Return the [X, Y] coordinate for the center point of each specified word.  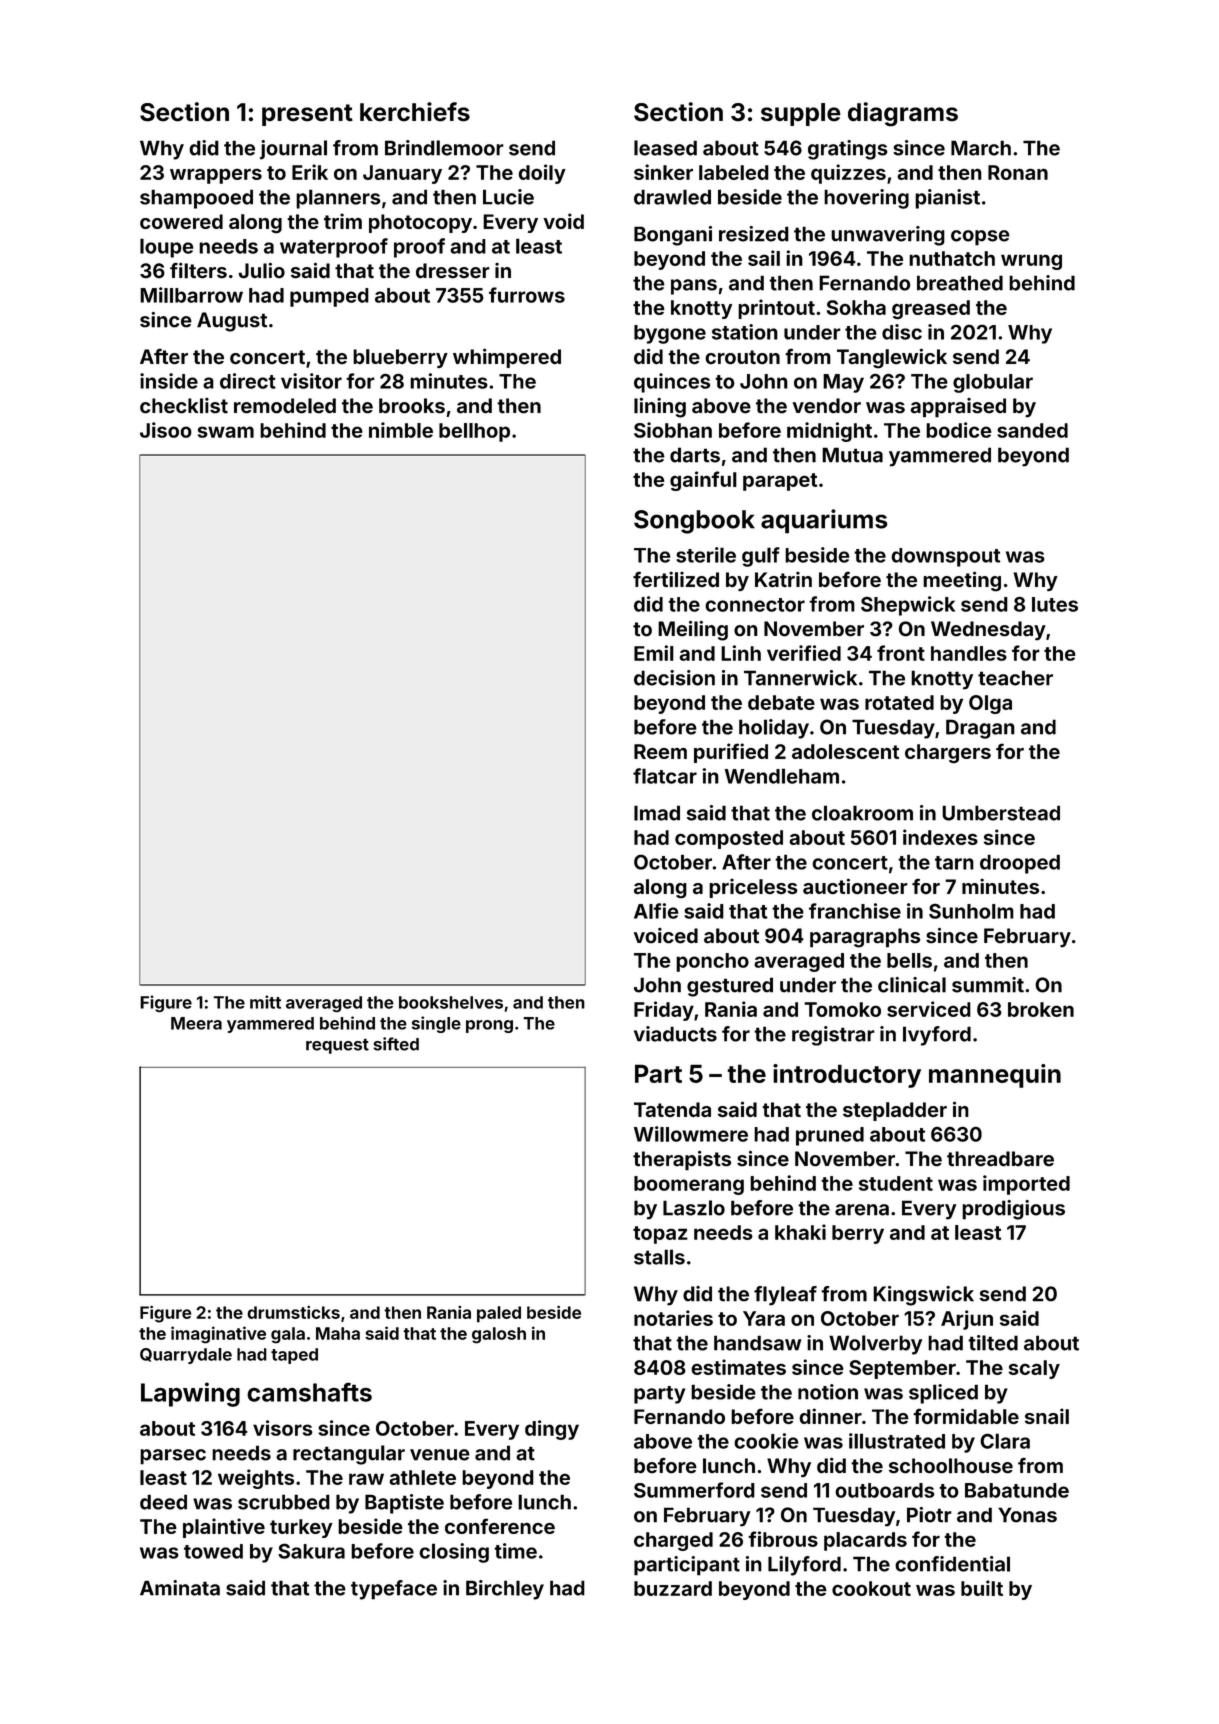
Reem [660, 751]
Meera [196, 1023]
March [981, 148]
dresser [453, 271]
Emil [654, 653]
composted [729, 839]
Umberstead [1001, 813]
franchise [855, 911]
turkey [301, 1528]
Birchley [505, 1590]
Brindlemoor [444, 148]
